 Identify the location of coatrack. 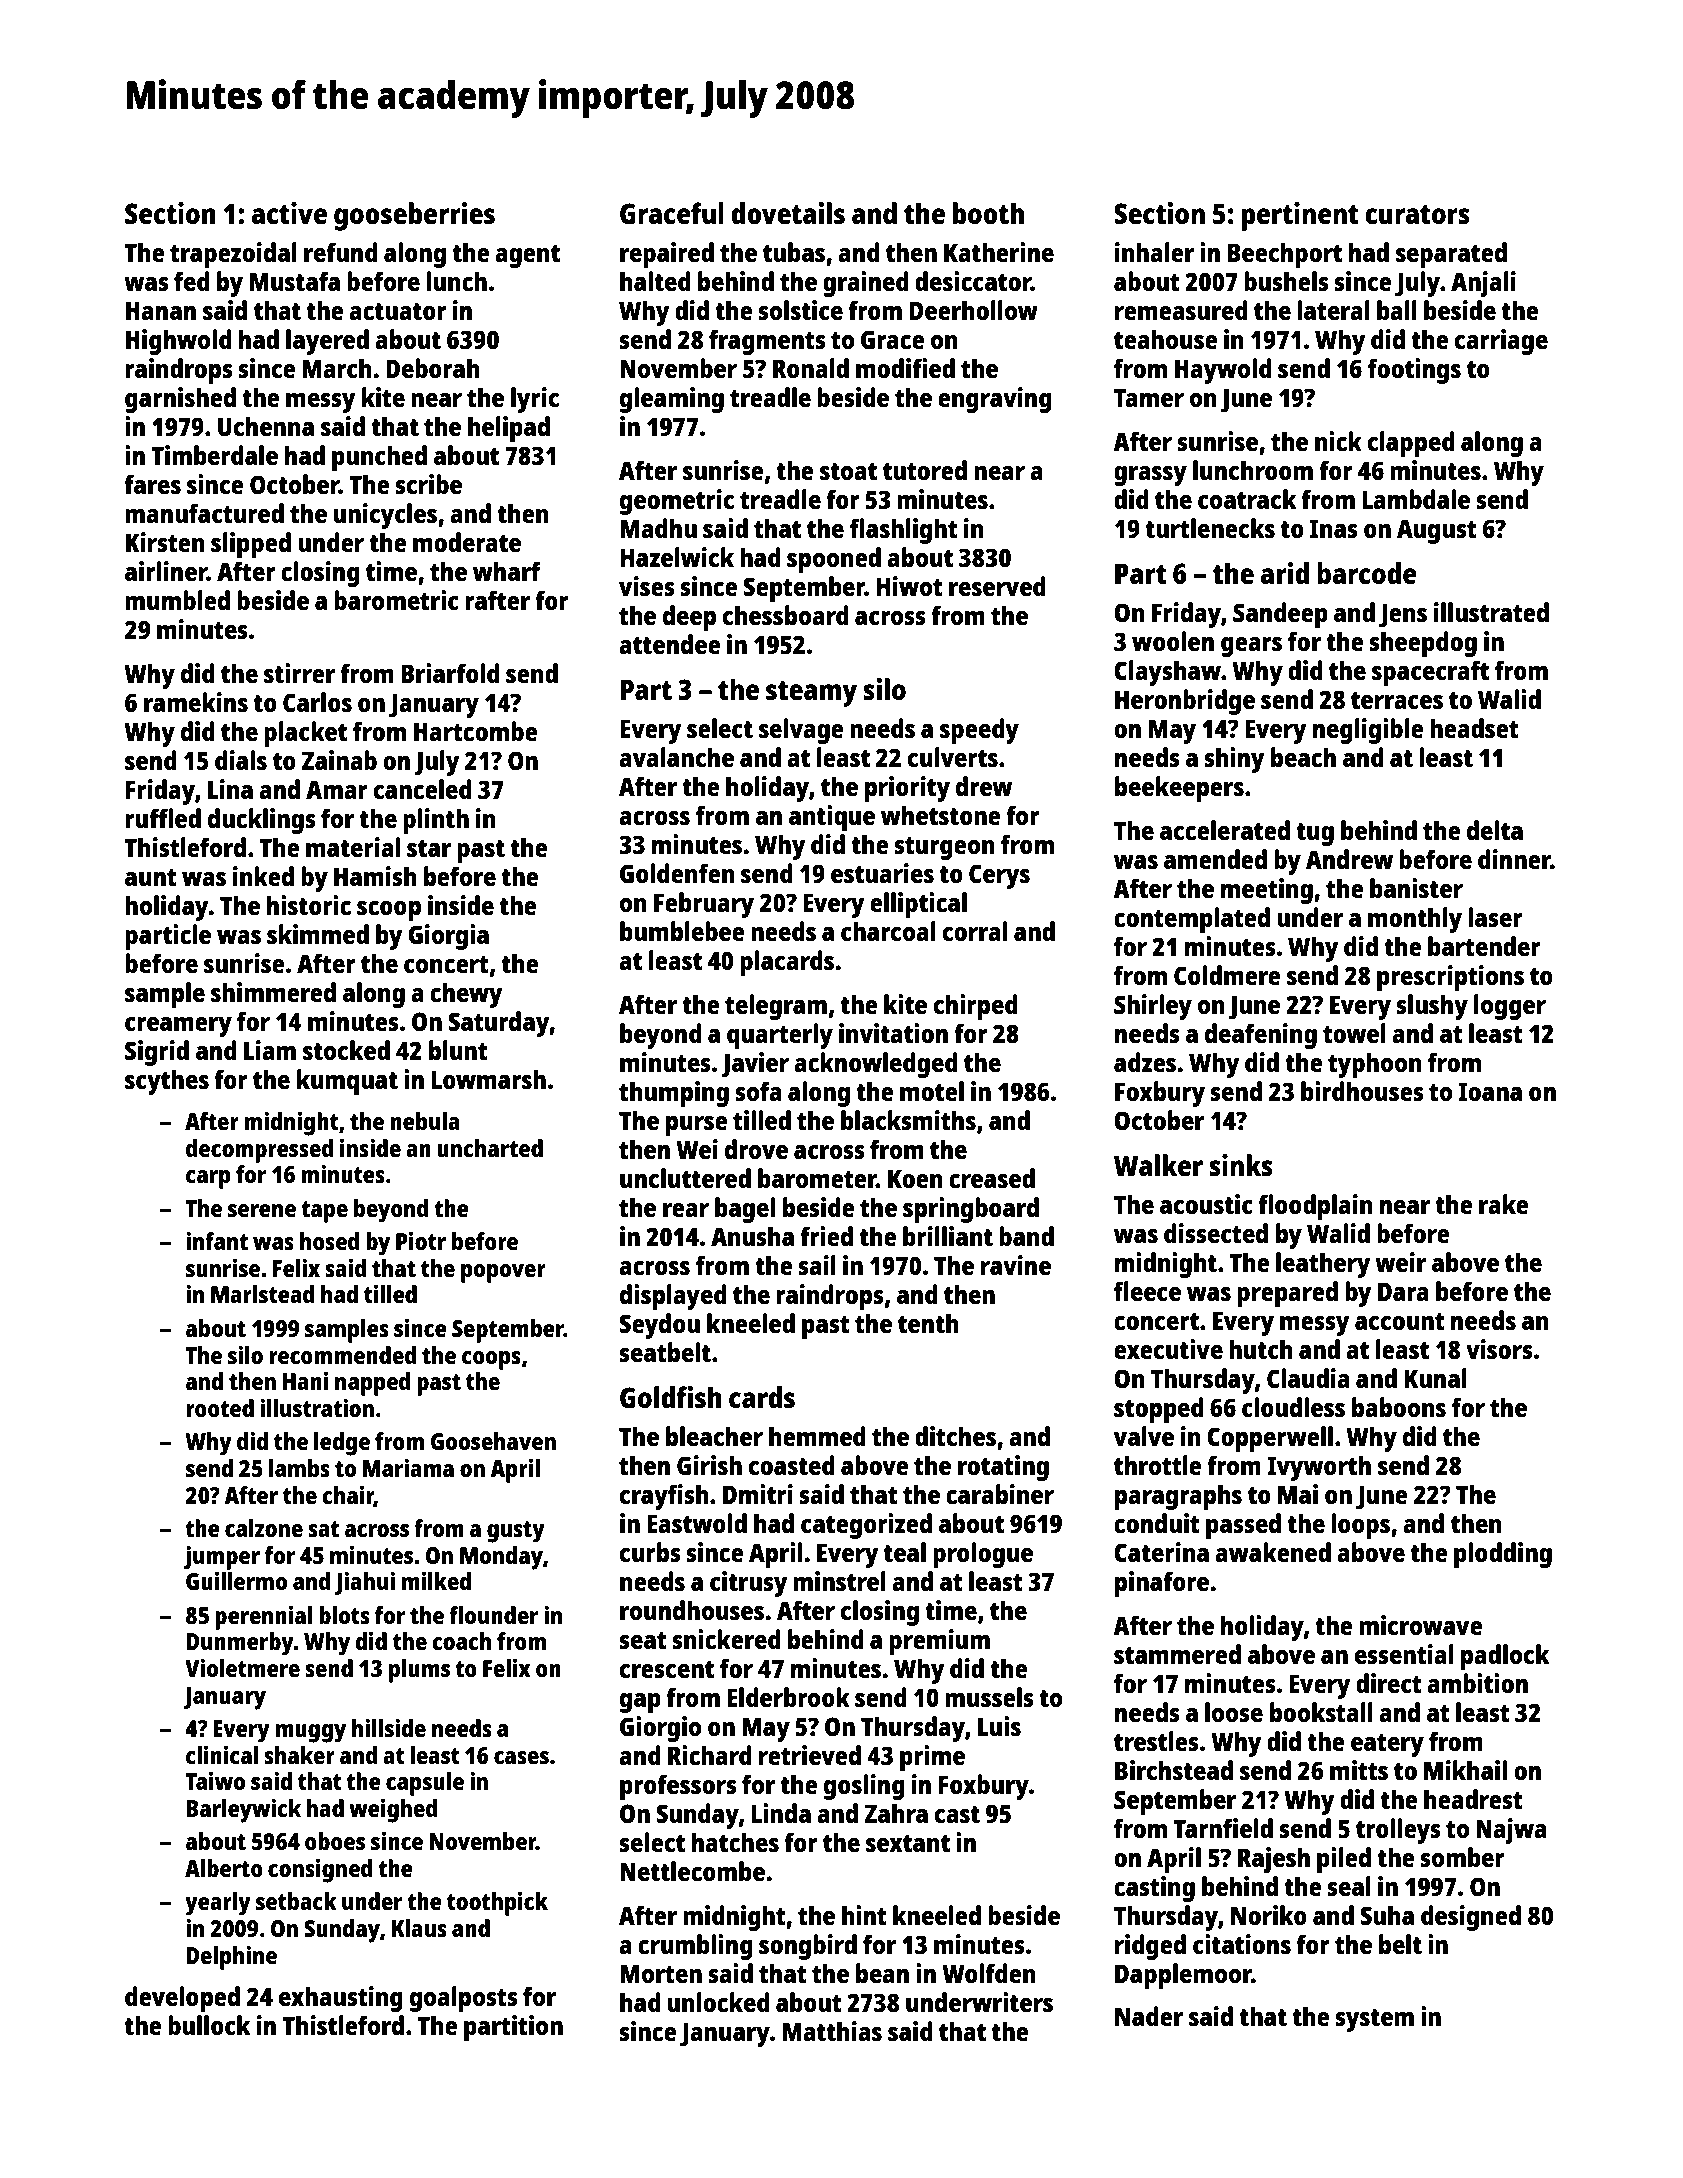
(1247, 499).
